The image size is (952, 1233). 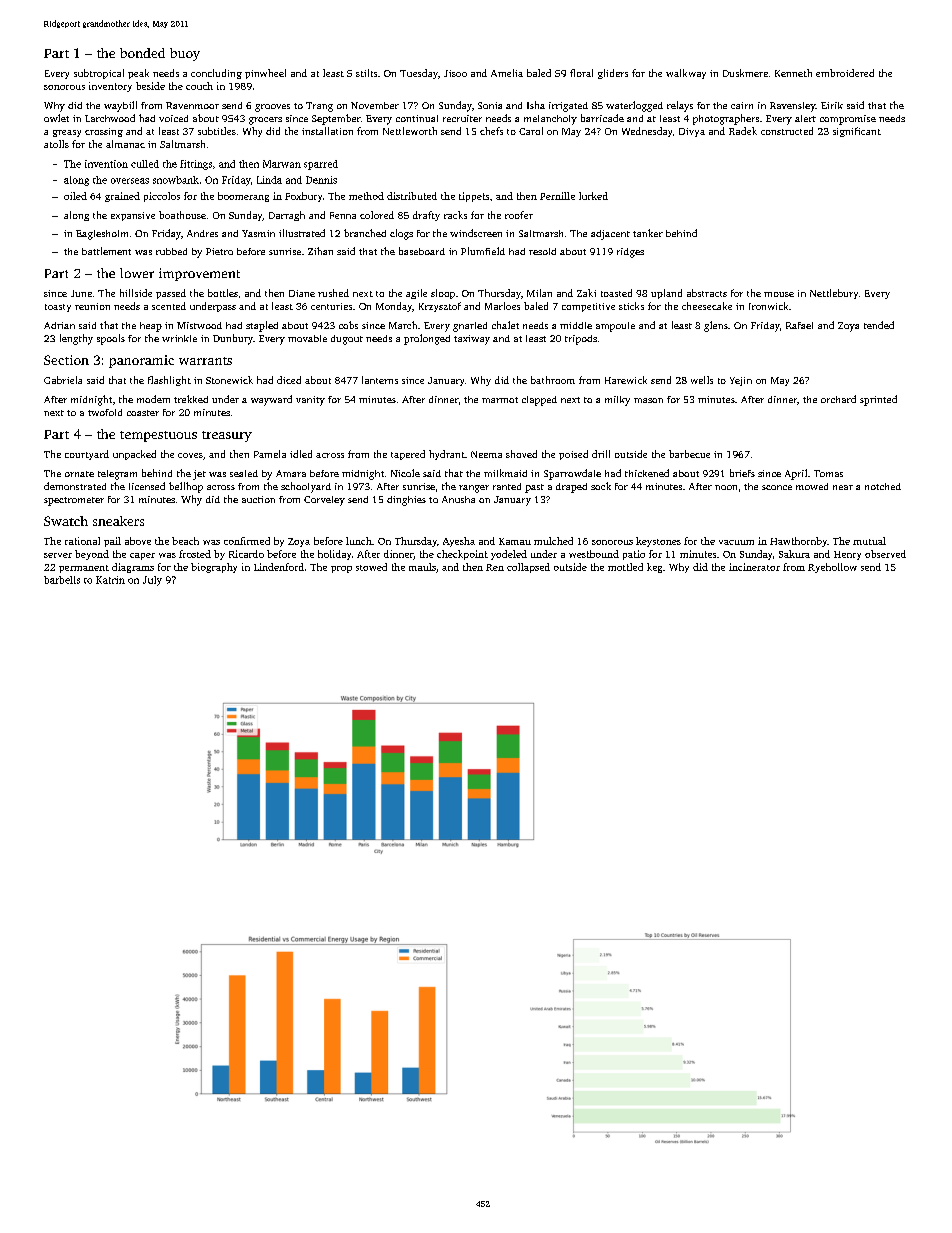 I want to click on embroidered, so click(x=845, y=73).
